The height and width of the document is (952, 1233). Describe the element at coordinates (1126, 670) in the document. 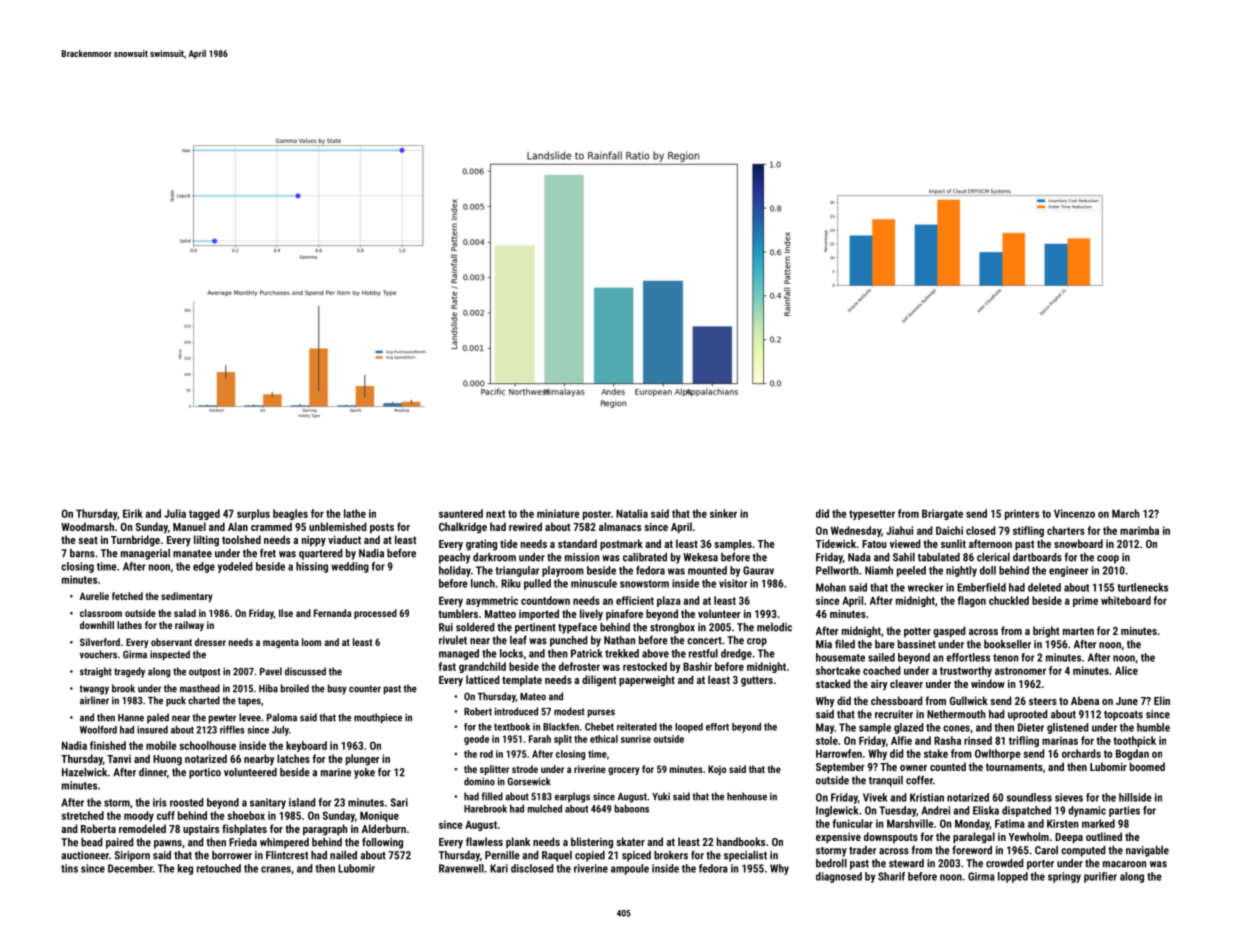

I see `Alice` at that location.
